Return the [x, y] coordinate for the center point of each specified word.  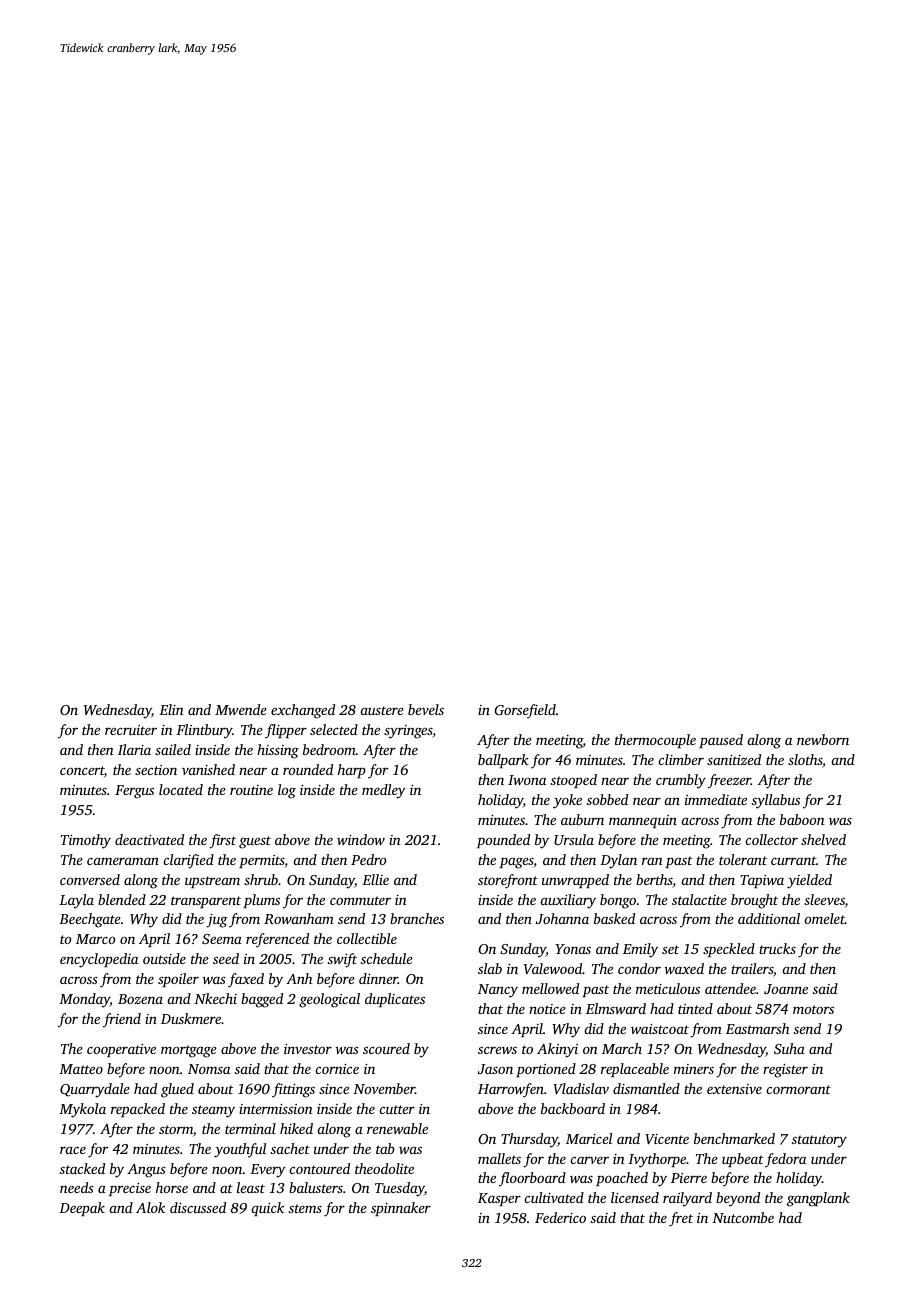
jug [217, 921]
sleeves [824, 899]
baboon [802, 819]
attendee [730, 988]
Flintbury [204, 731]
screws [497, 1050]
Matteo [81, 1069]
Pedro [368, 859]
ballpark [503, 761]
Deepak [82, 1209]
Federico [560, 1217]
